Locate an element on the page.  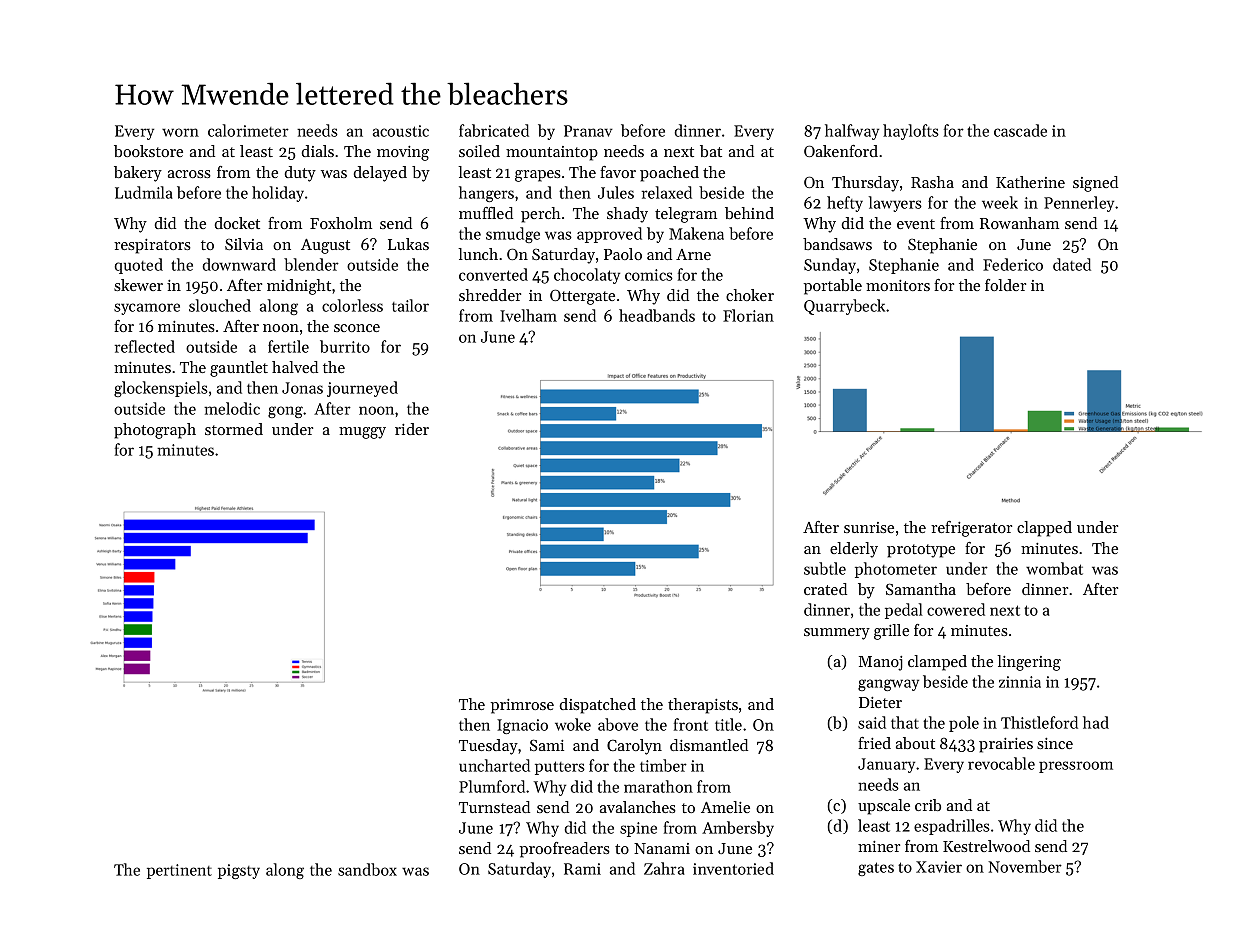
sandbox is located at coordinates (367, 869).
